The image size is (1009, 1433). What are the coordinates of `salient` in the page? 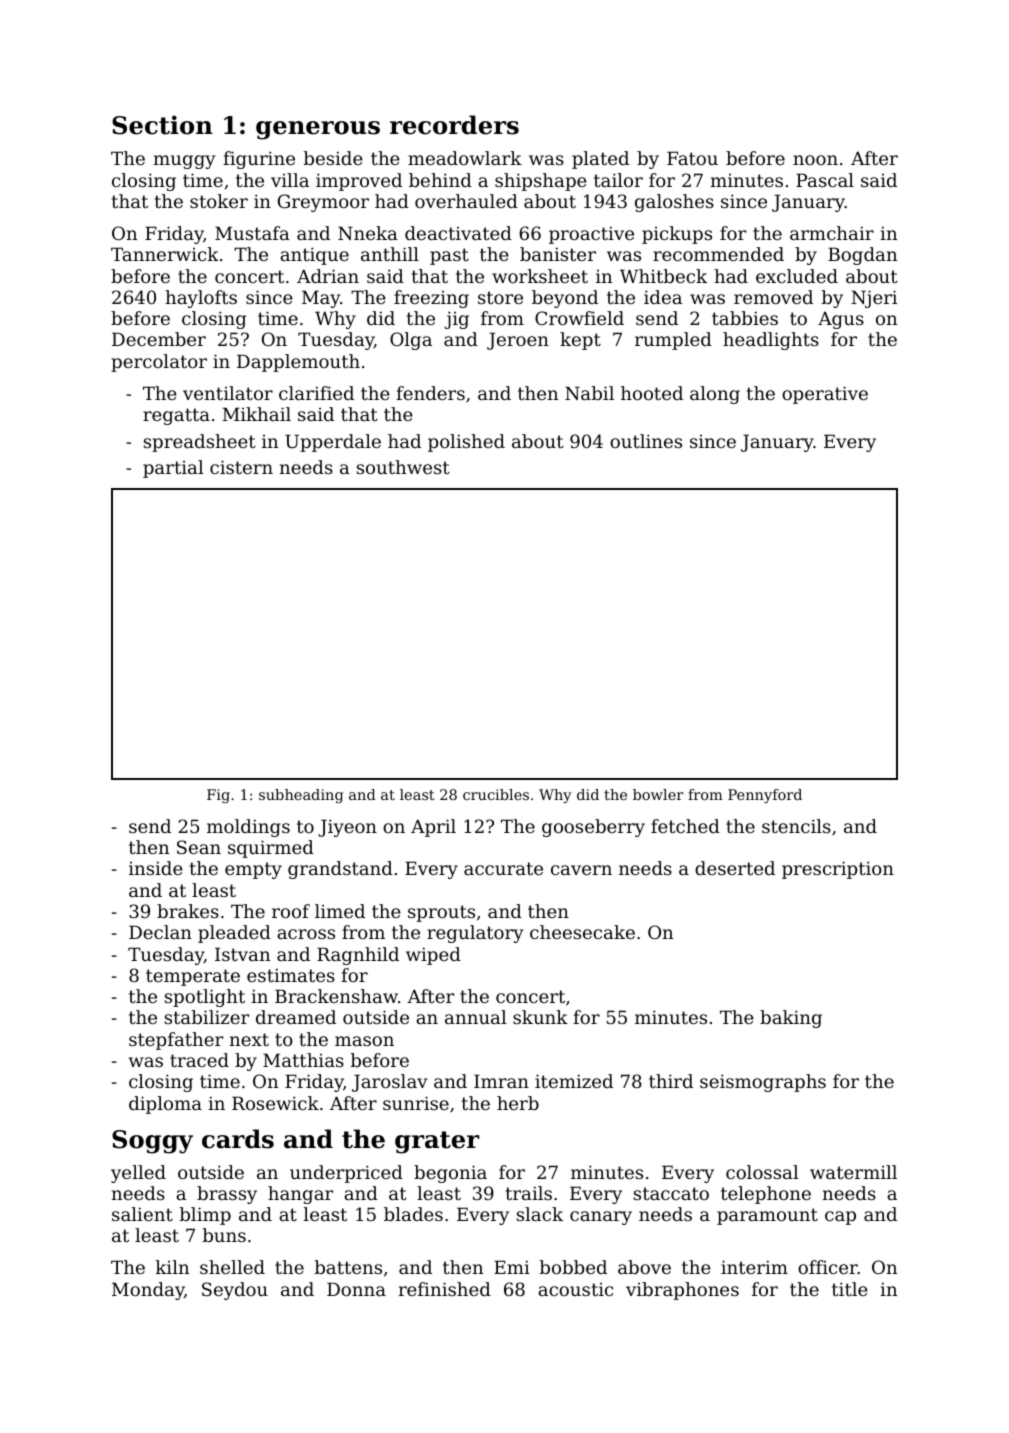 It's located at (142, 1214).
